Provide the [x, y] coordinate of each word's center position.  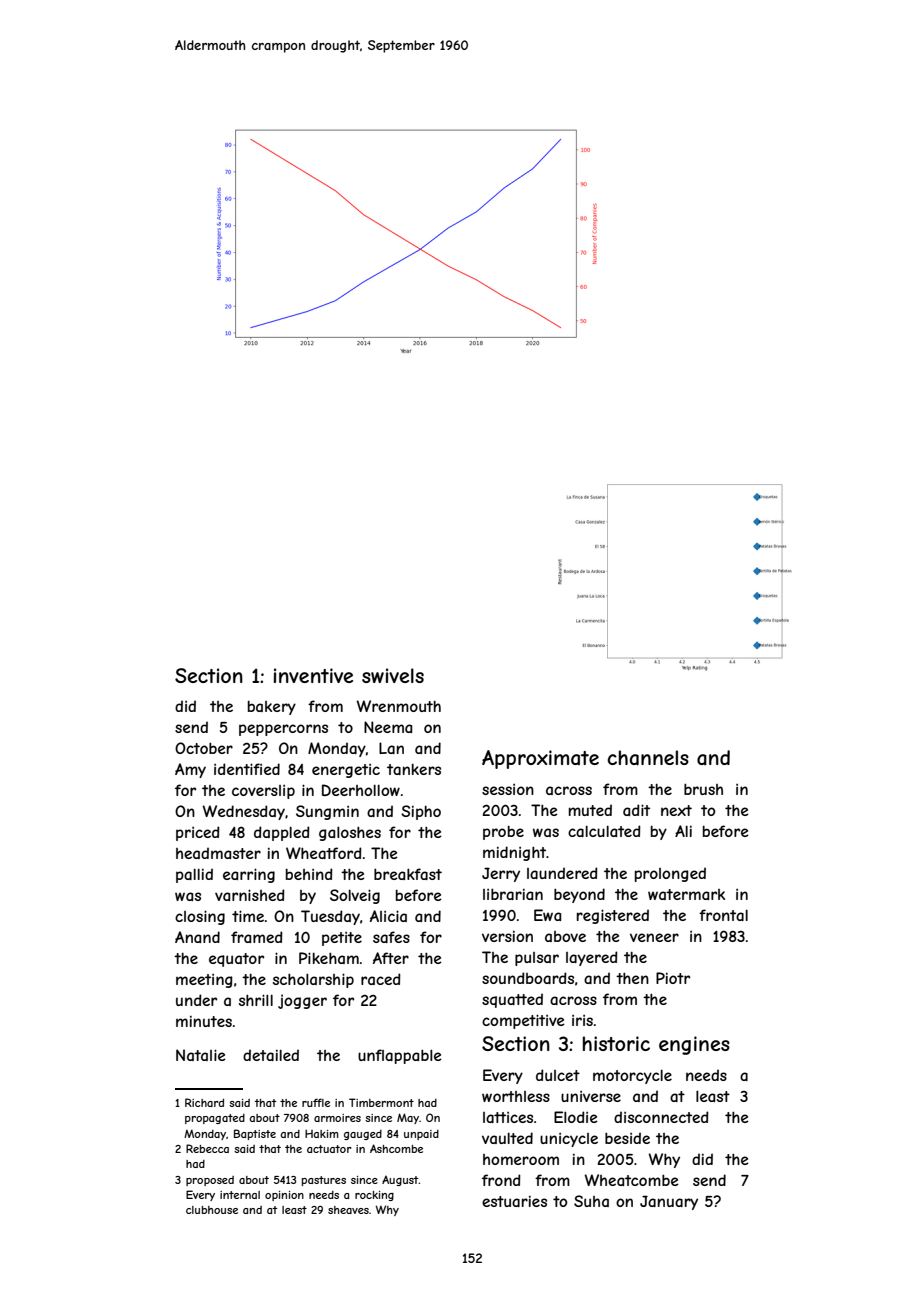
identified [247, 769]
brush [703, 789]
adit [636, 810]
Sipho [421, 812]
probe [503, 832]
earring [249, 875]
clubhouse [212, 1210]
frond [501, 1180]
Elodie [576, 1117]
